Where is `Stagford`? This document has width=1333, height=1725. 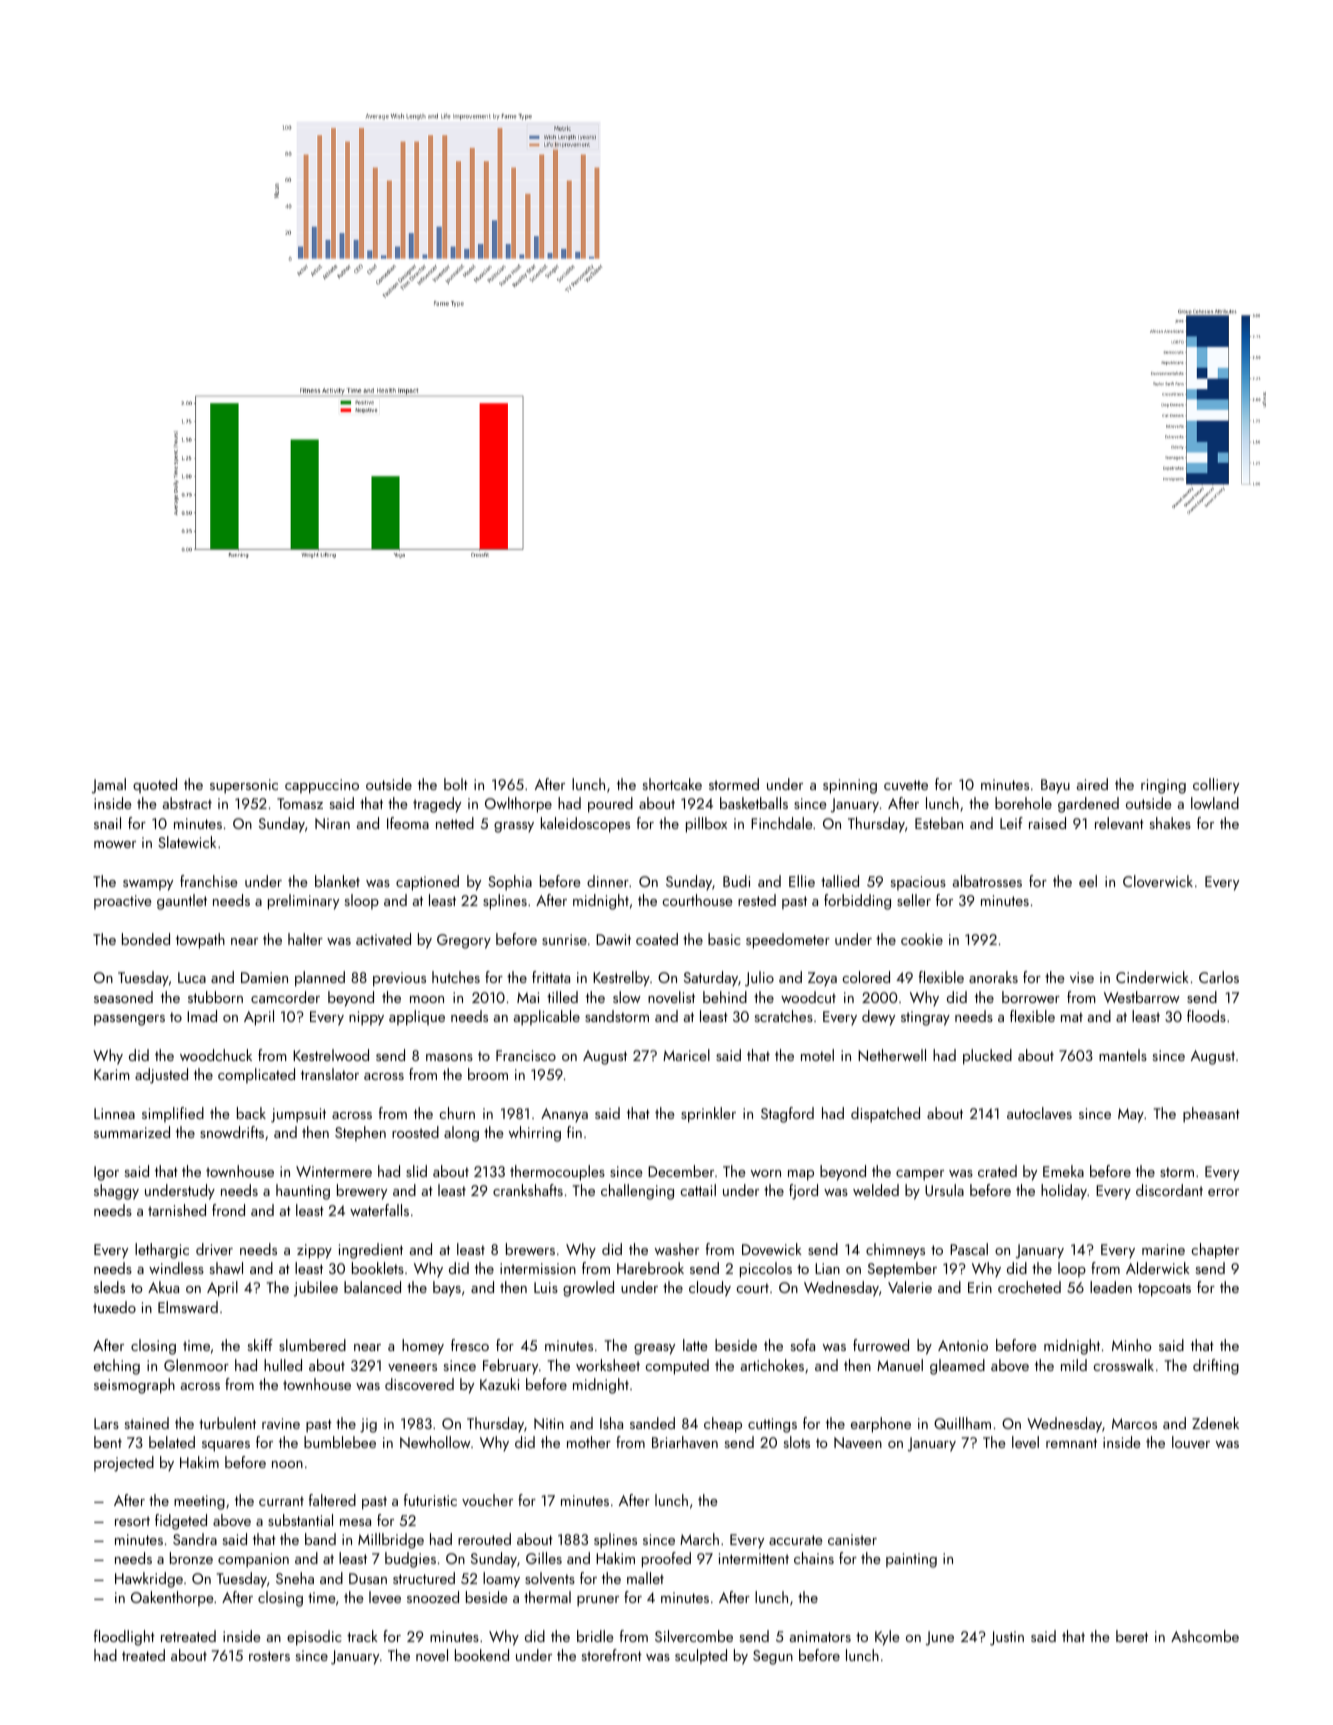
Stagford is located at coordinates (787, 1115).
